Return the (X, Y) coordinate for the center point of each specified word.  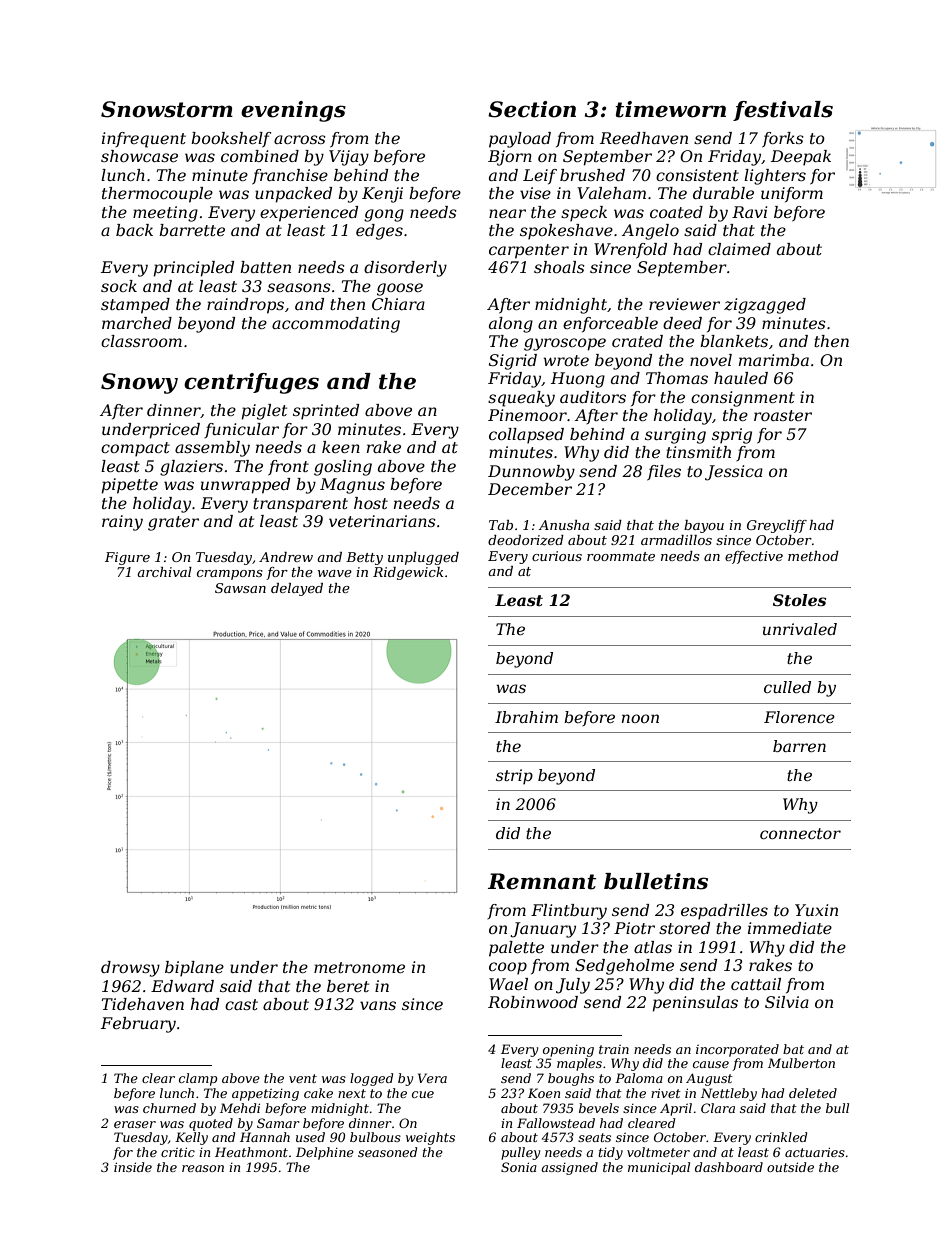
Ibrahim (526, 717)
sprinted (326, 412)
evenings (293, 111)
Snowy (139, 383)
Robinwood (533, 1002)
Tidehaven (143, 1004)
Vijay (349, 158)
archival (164, 572)
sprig (732, 436)
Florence (799, 717)
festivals (783, 111)
